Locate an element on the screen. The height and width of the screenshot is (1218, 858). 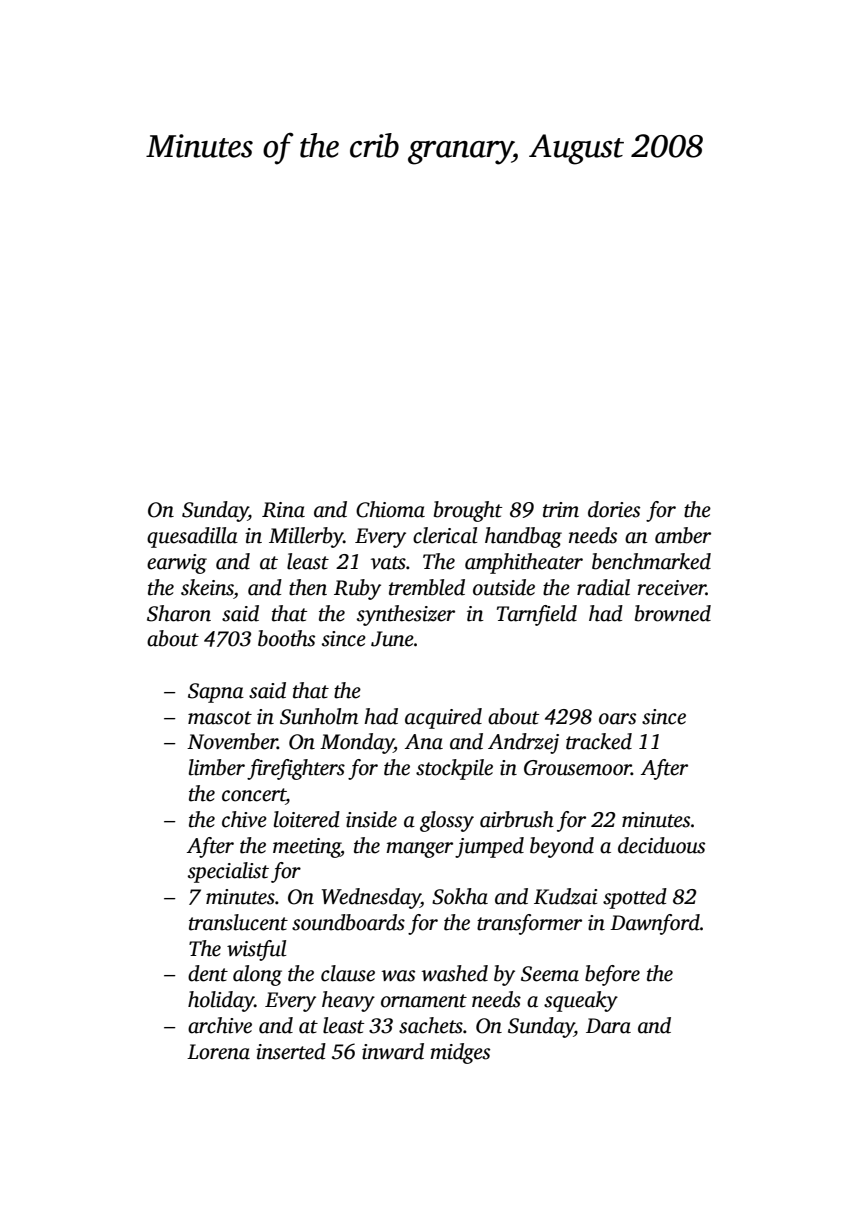
Rina is located at coordinates (283, 510).
